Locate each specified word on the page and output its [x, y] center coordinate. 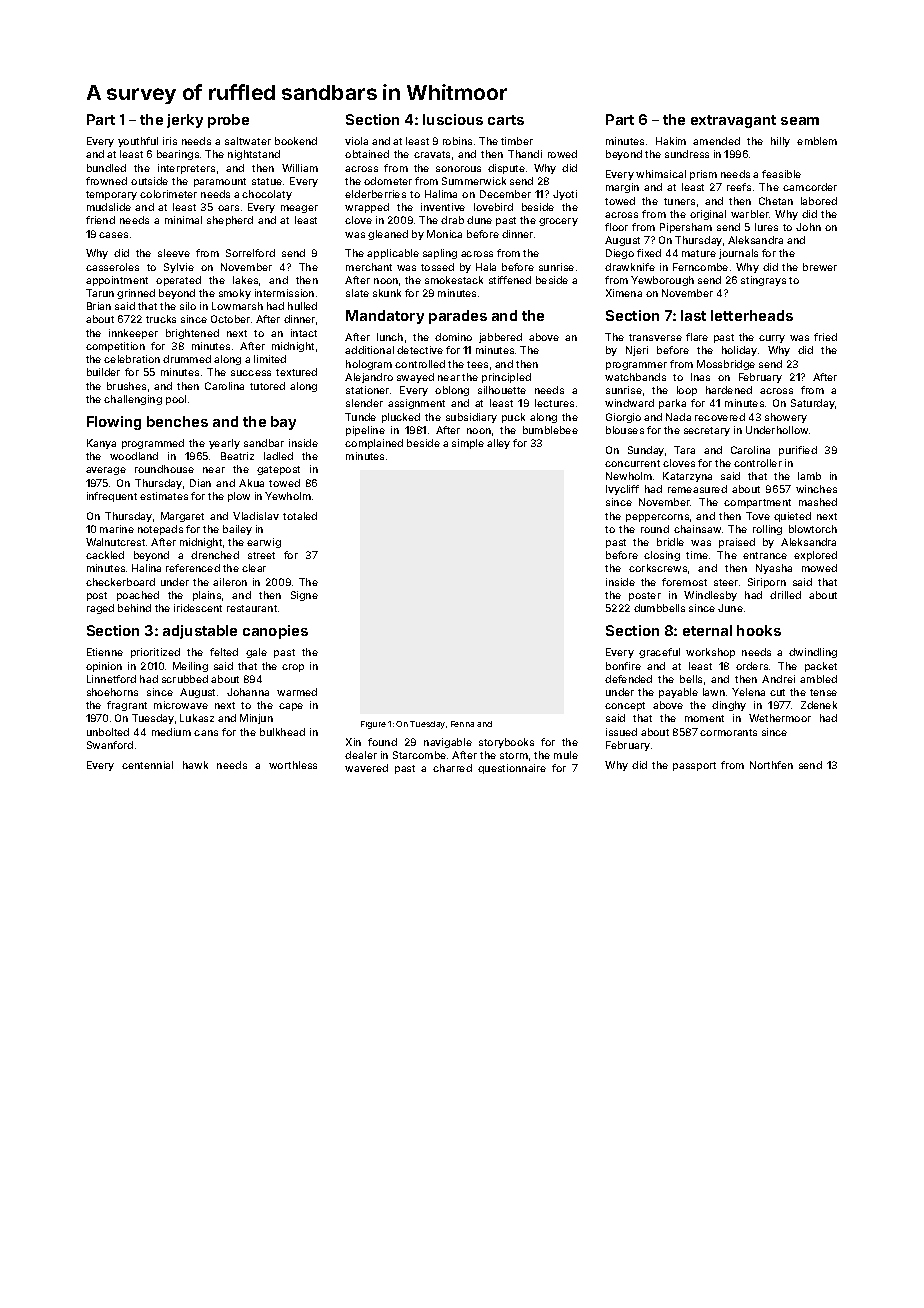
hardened [729, 390]
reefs [739, 187]
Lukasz [197, 718]
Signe [304, 596]
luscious [453, 119]
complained [374, 444]
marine [117, 529]
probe [228, 121]
